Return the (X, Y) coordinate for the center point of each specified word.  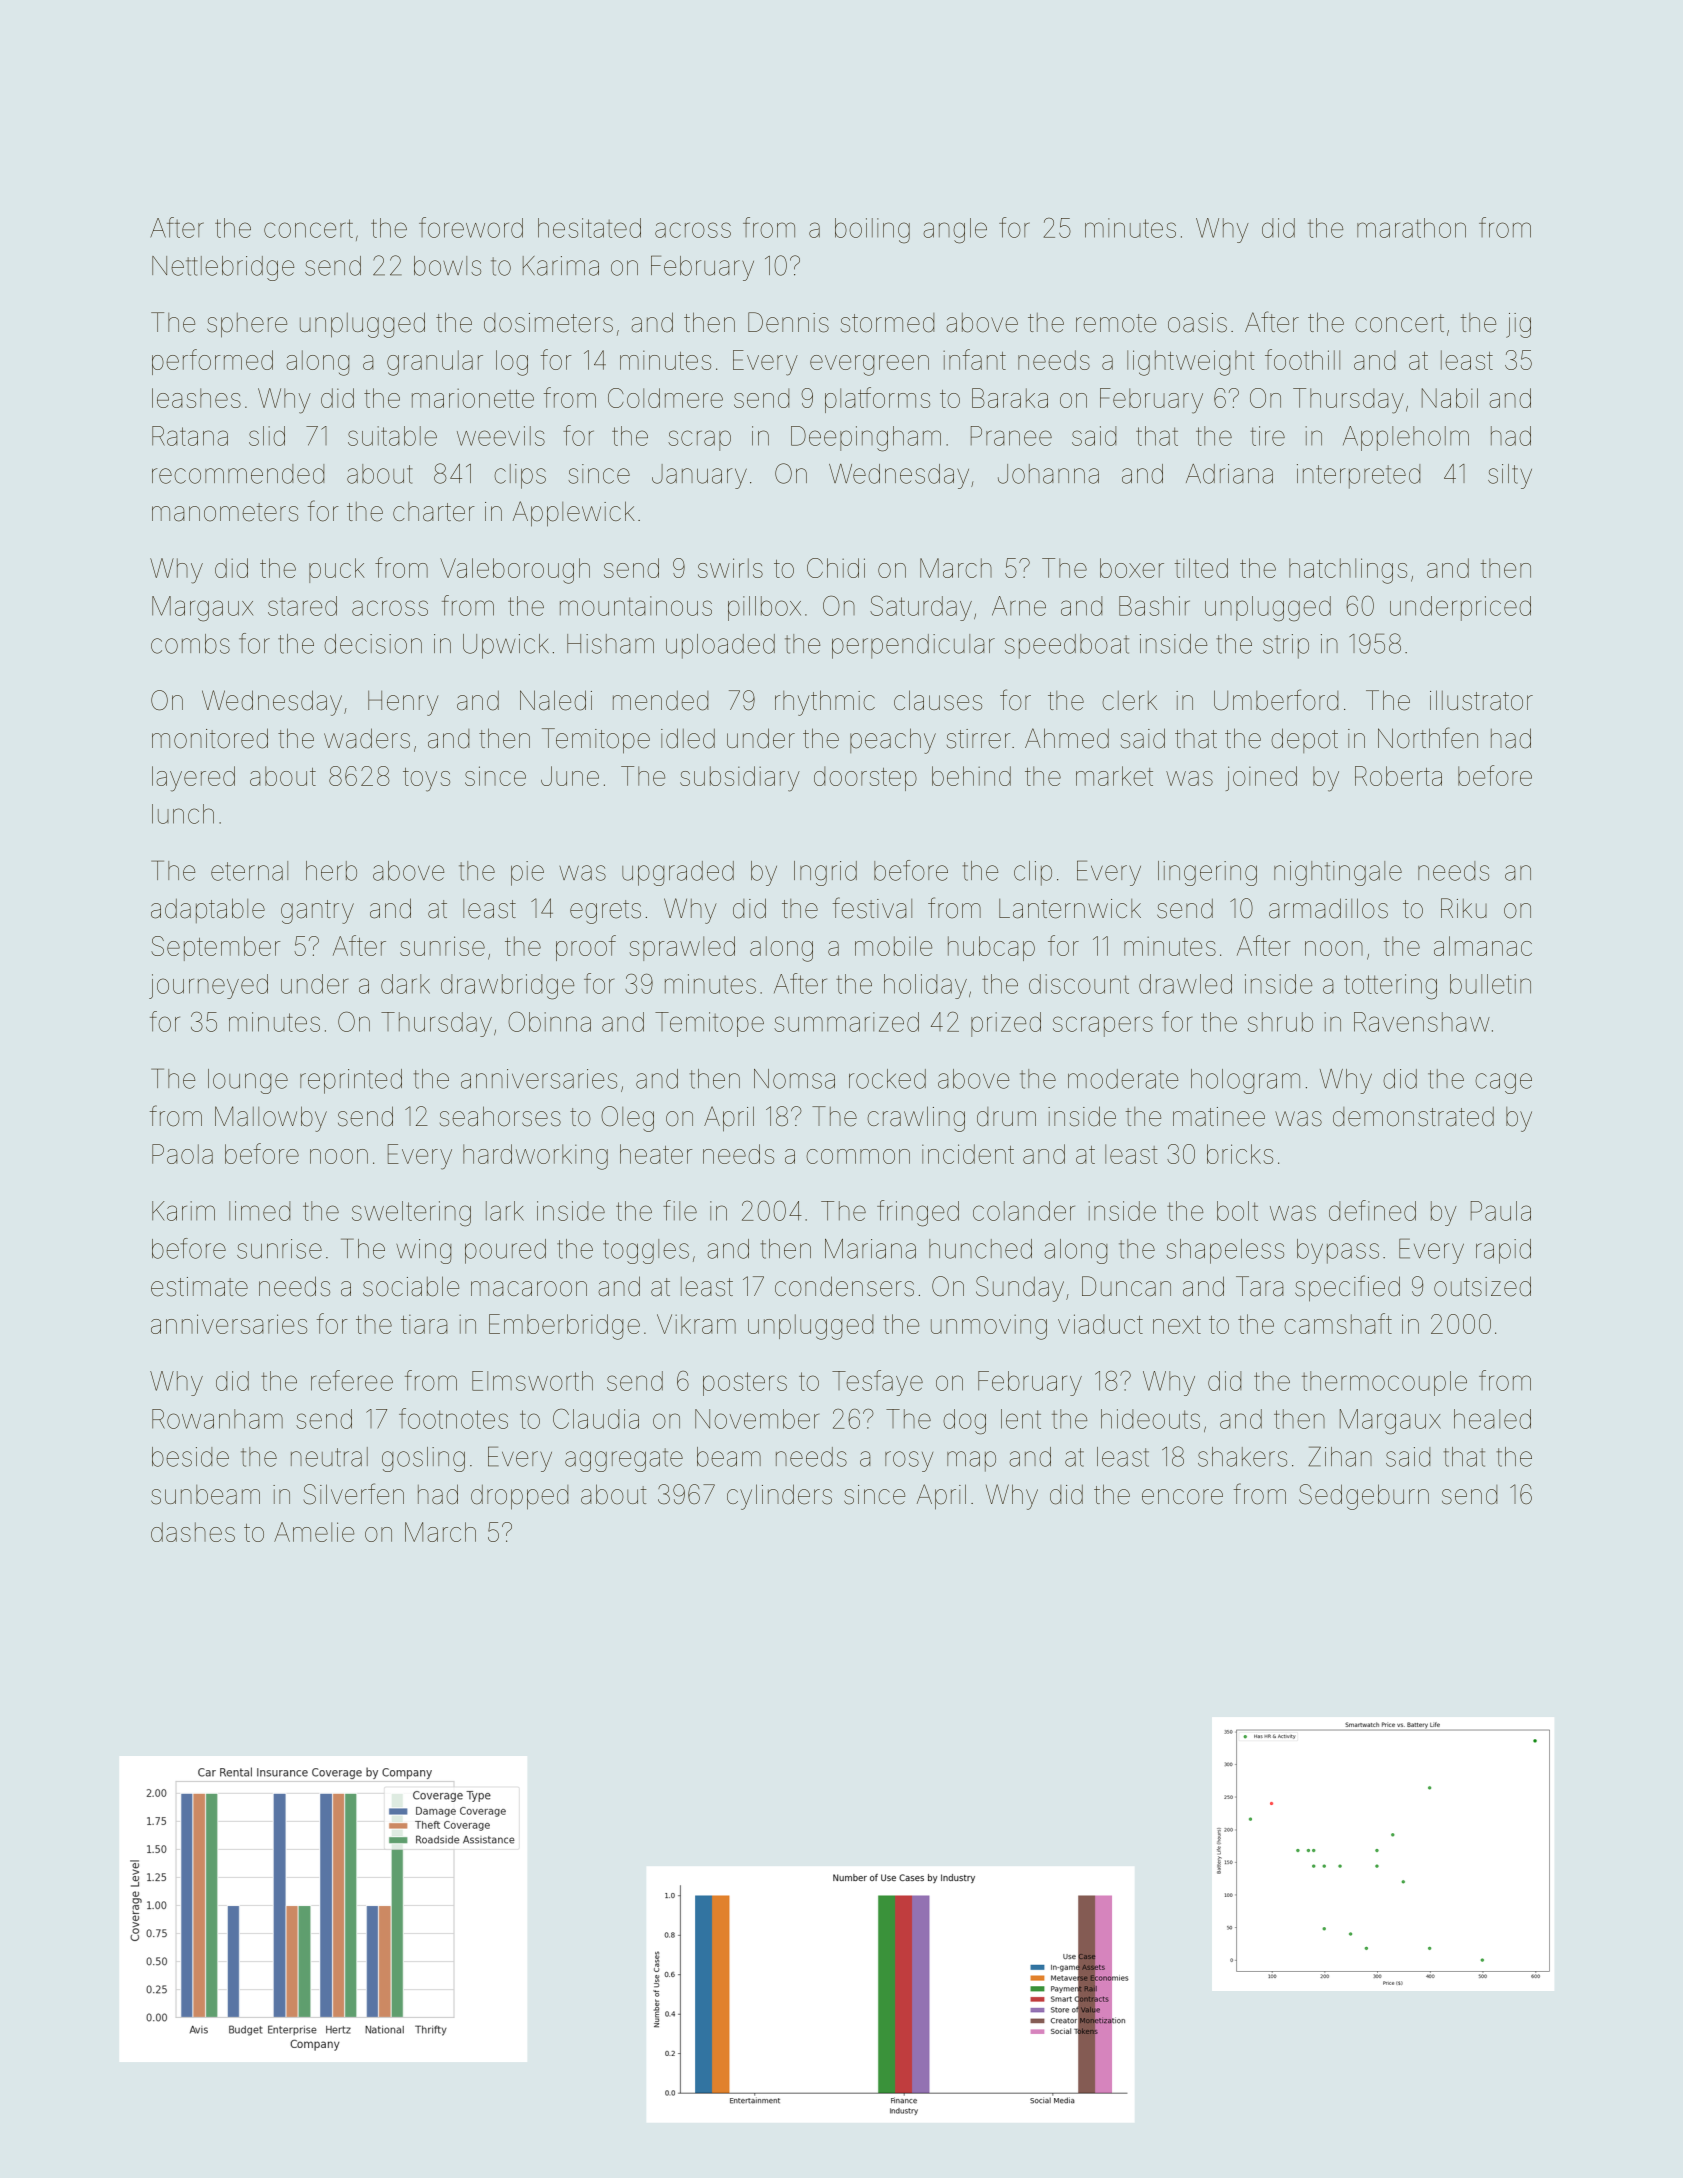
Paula (1501, 1211)
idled (688, 738)
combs (190, 644)
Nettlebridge (223, 268)
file (680, 1210)
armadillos (1328, 908)
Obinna (549, 1021)
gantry (317, 912)
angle (955, 231)
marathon (1411, 228)
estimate (199, 1287)
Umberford (1276, 700)
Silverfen (354, 1494)
